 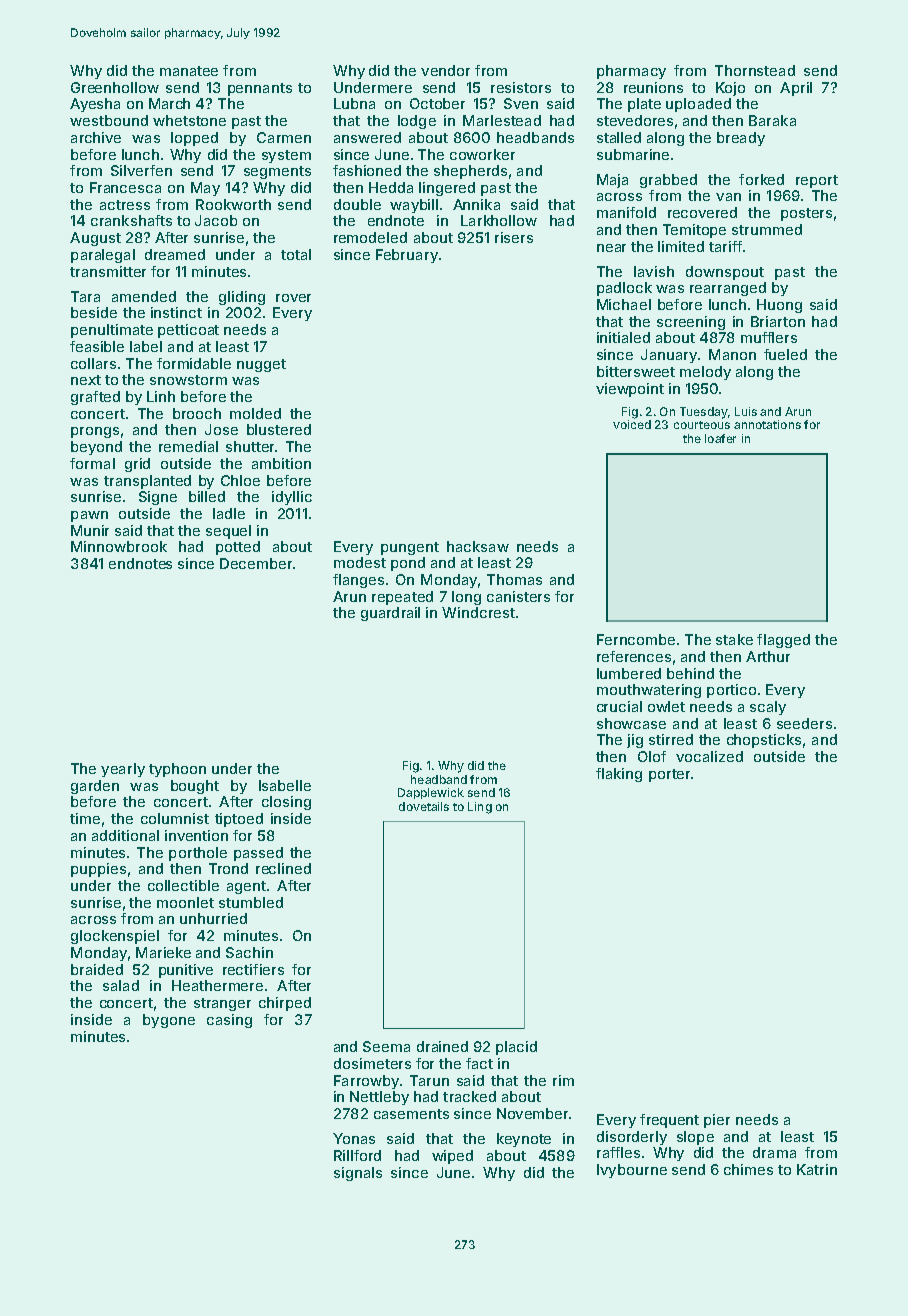 I want to click on Michael, so click(x=624, y=304).
